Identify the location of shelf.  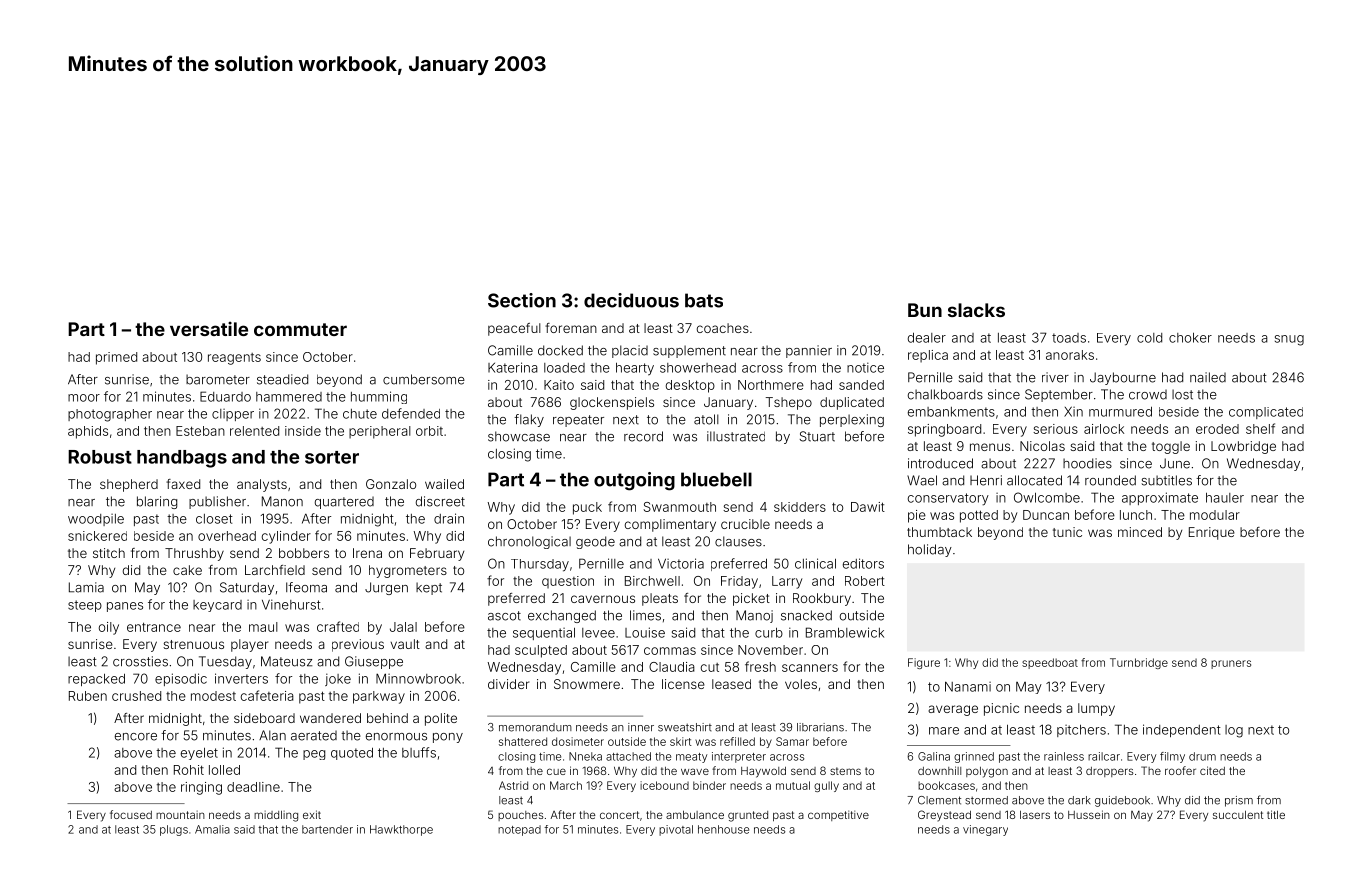
(1260, 428).
